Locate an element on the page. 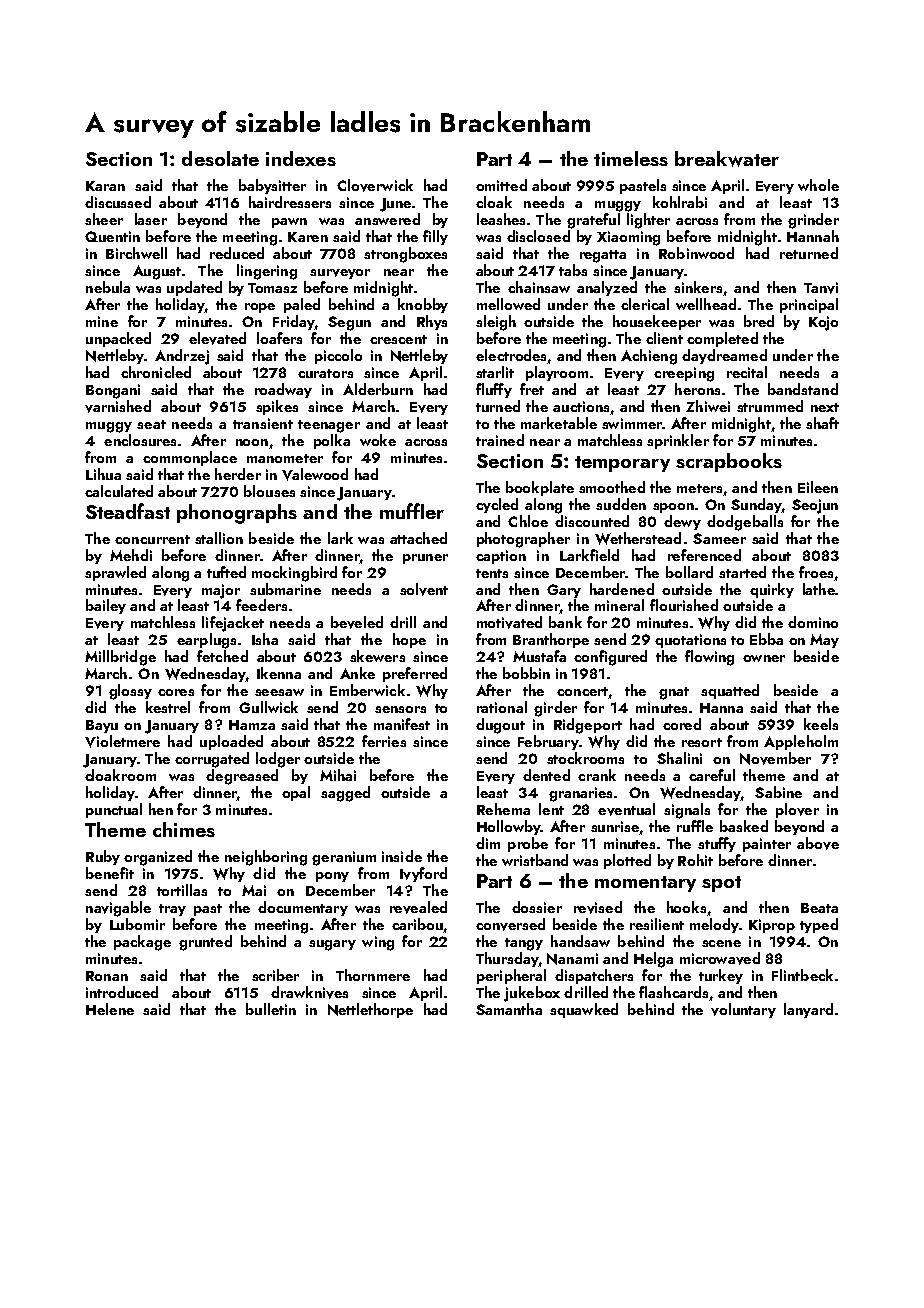 The image size is (924, 1308). Kiprop is located at coordinates (772, 926).
